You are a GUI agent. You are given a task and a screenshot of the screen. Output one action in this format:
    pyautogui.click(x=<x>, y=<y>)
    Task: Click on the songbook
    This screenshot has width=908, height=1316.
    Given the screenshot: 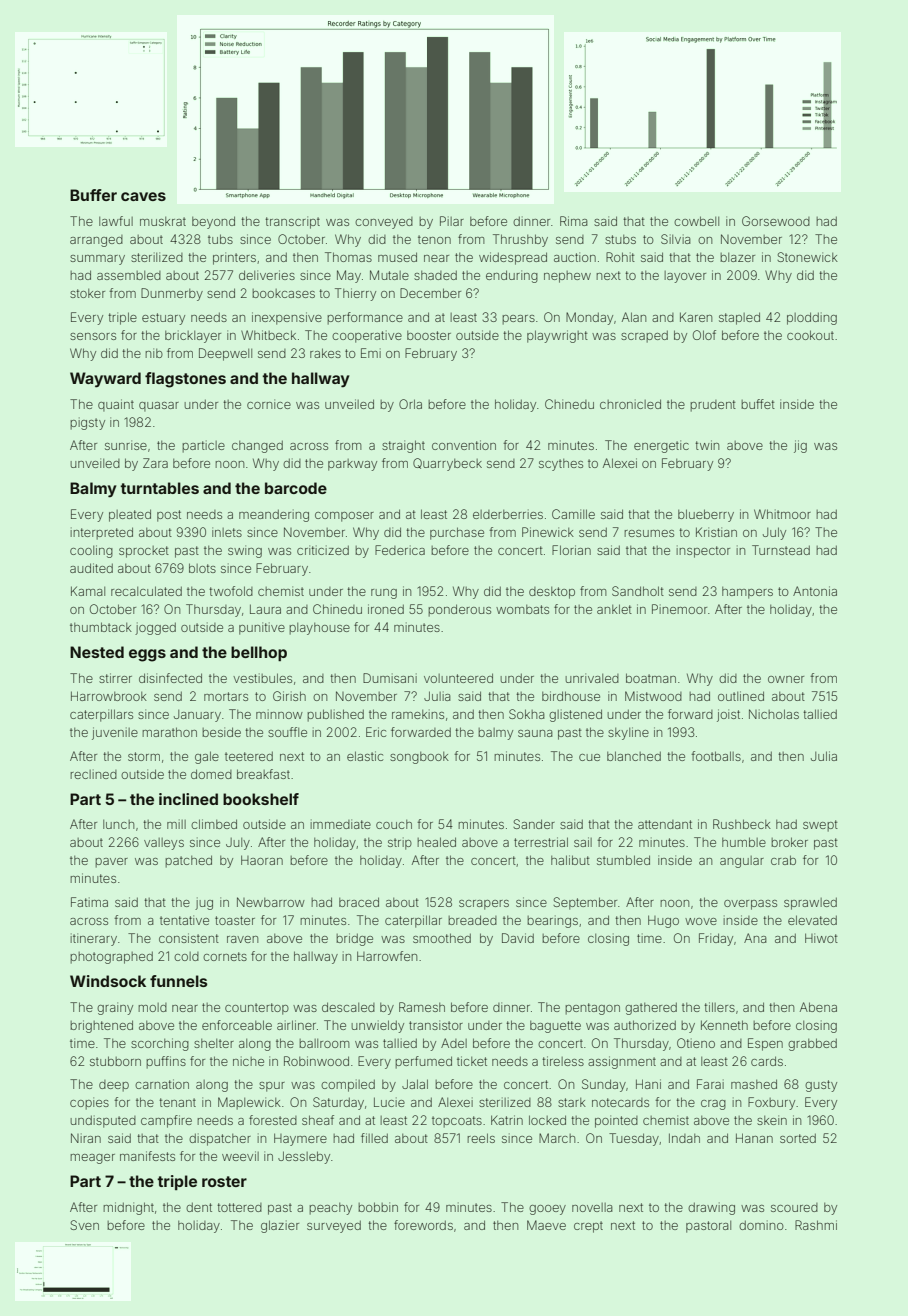 What is the action you would take?
    pyautogui.click(x=419, y=758)
